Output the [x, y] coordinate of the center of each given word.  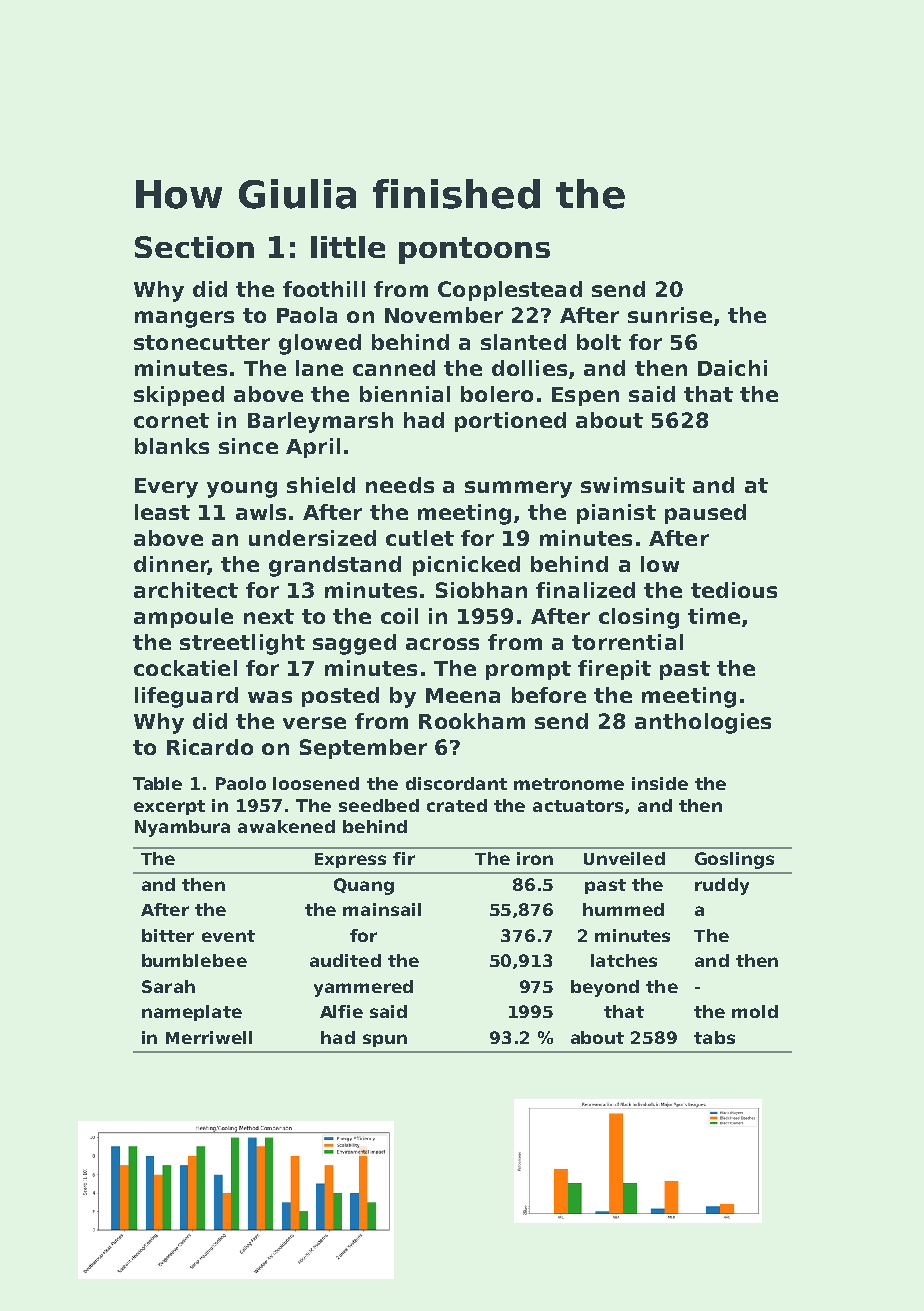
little [348, 247]
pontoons [474, 250]
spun [385, 1040]
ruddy [722, 886]
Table [157, 783]
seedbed [379, 805]
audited [345, 960]
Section [194, 247]
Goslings [734, 860]
